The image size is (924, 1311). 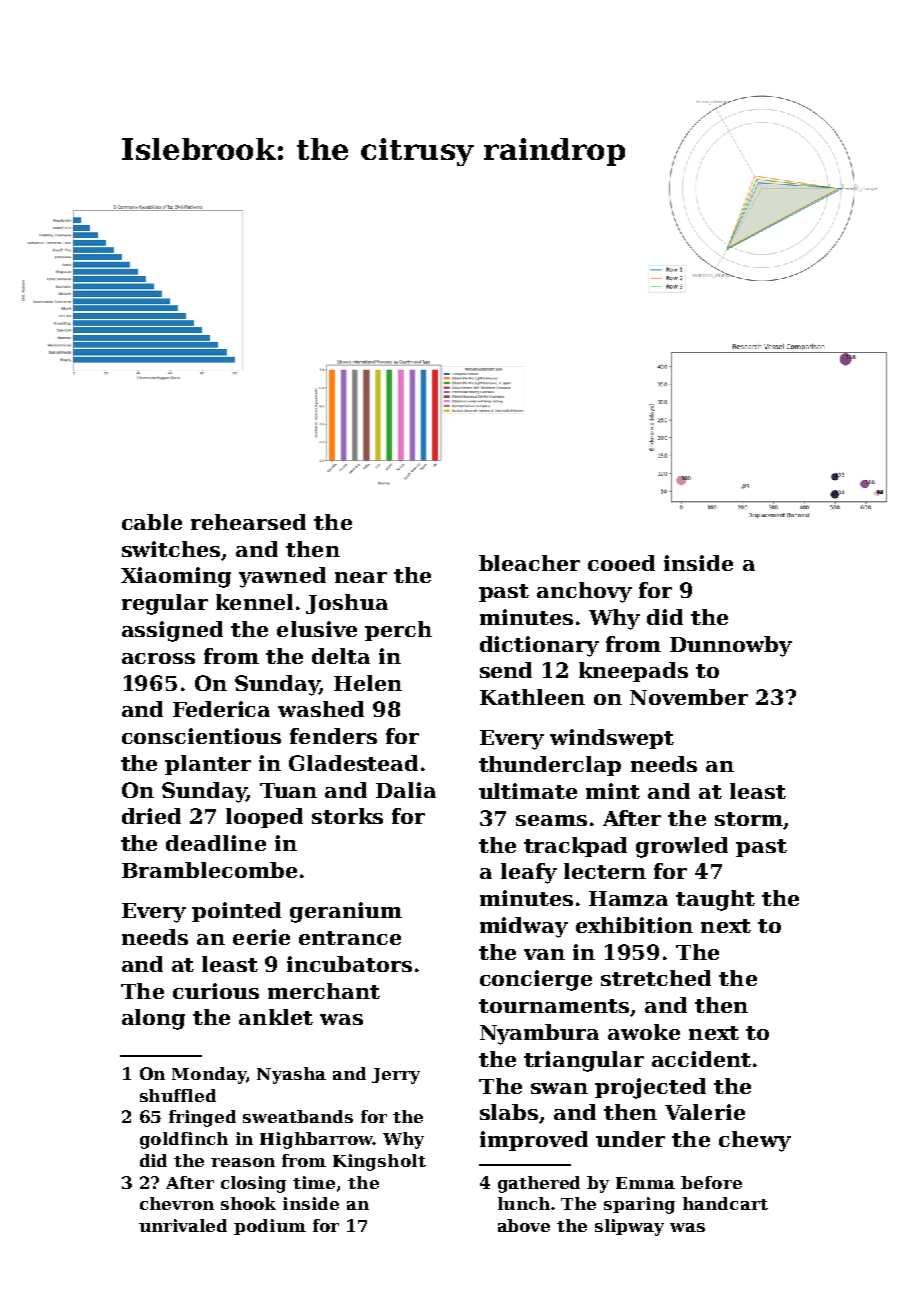 What do you see at coordinates (682, 847) in the document?
I see `growled` at bounding box center [682, 847].
